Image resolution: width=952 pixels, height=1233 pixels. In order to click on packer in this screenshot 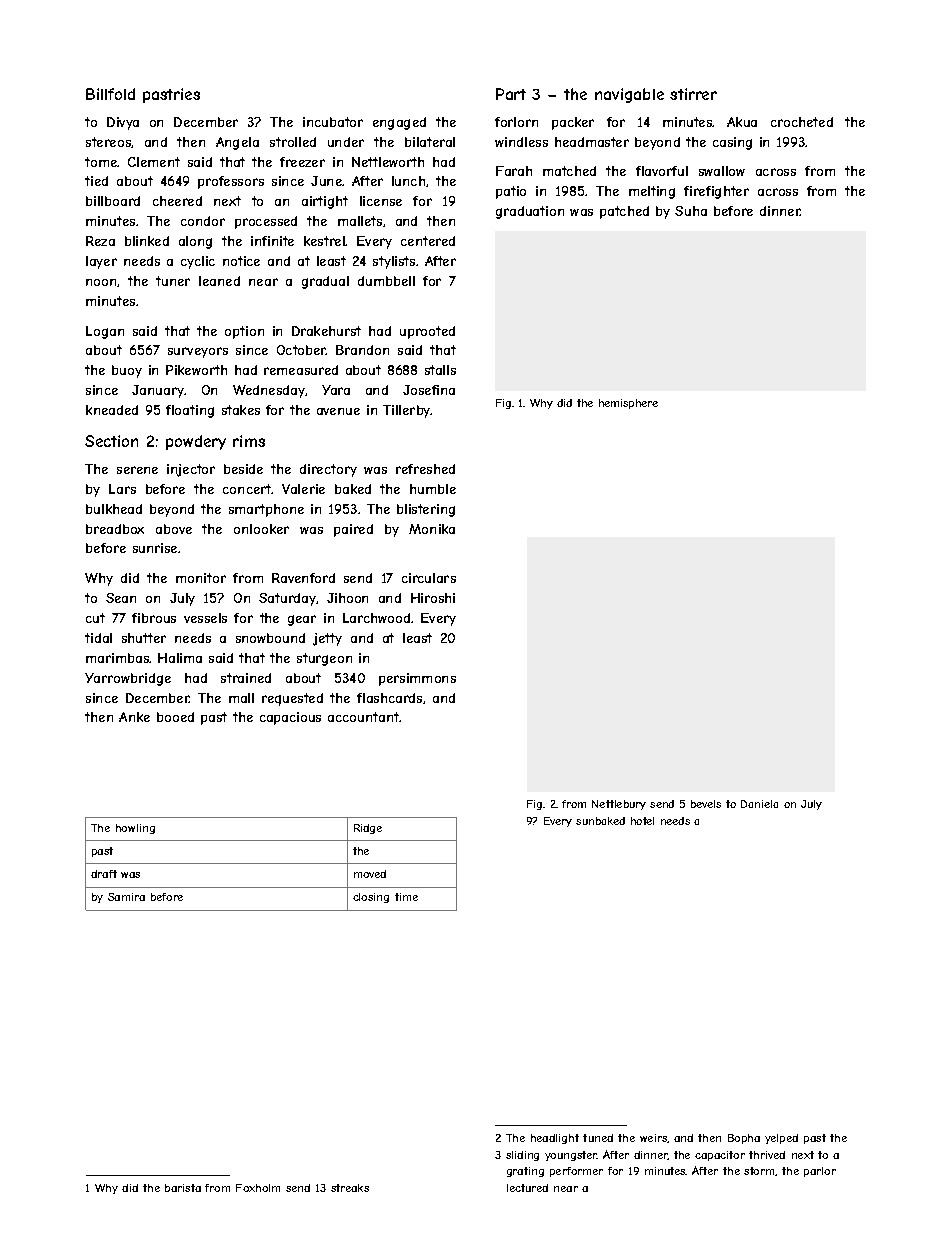, I will do `click(573, 123)`.
